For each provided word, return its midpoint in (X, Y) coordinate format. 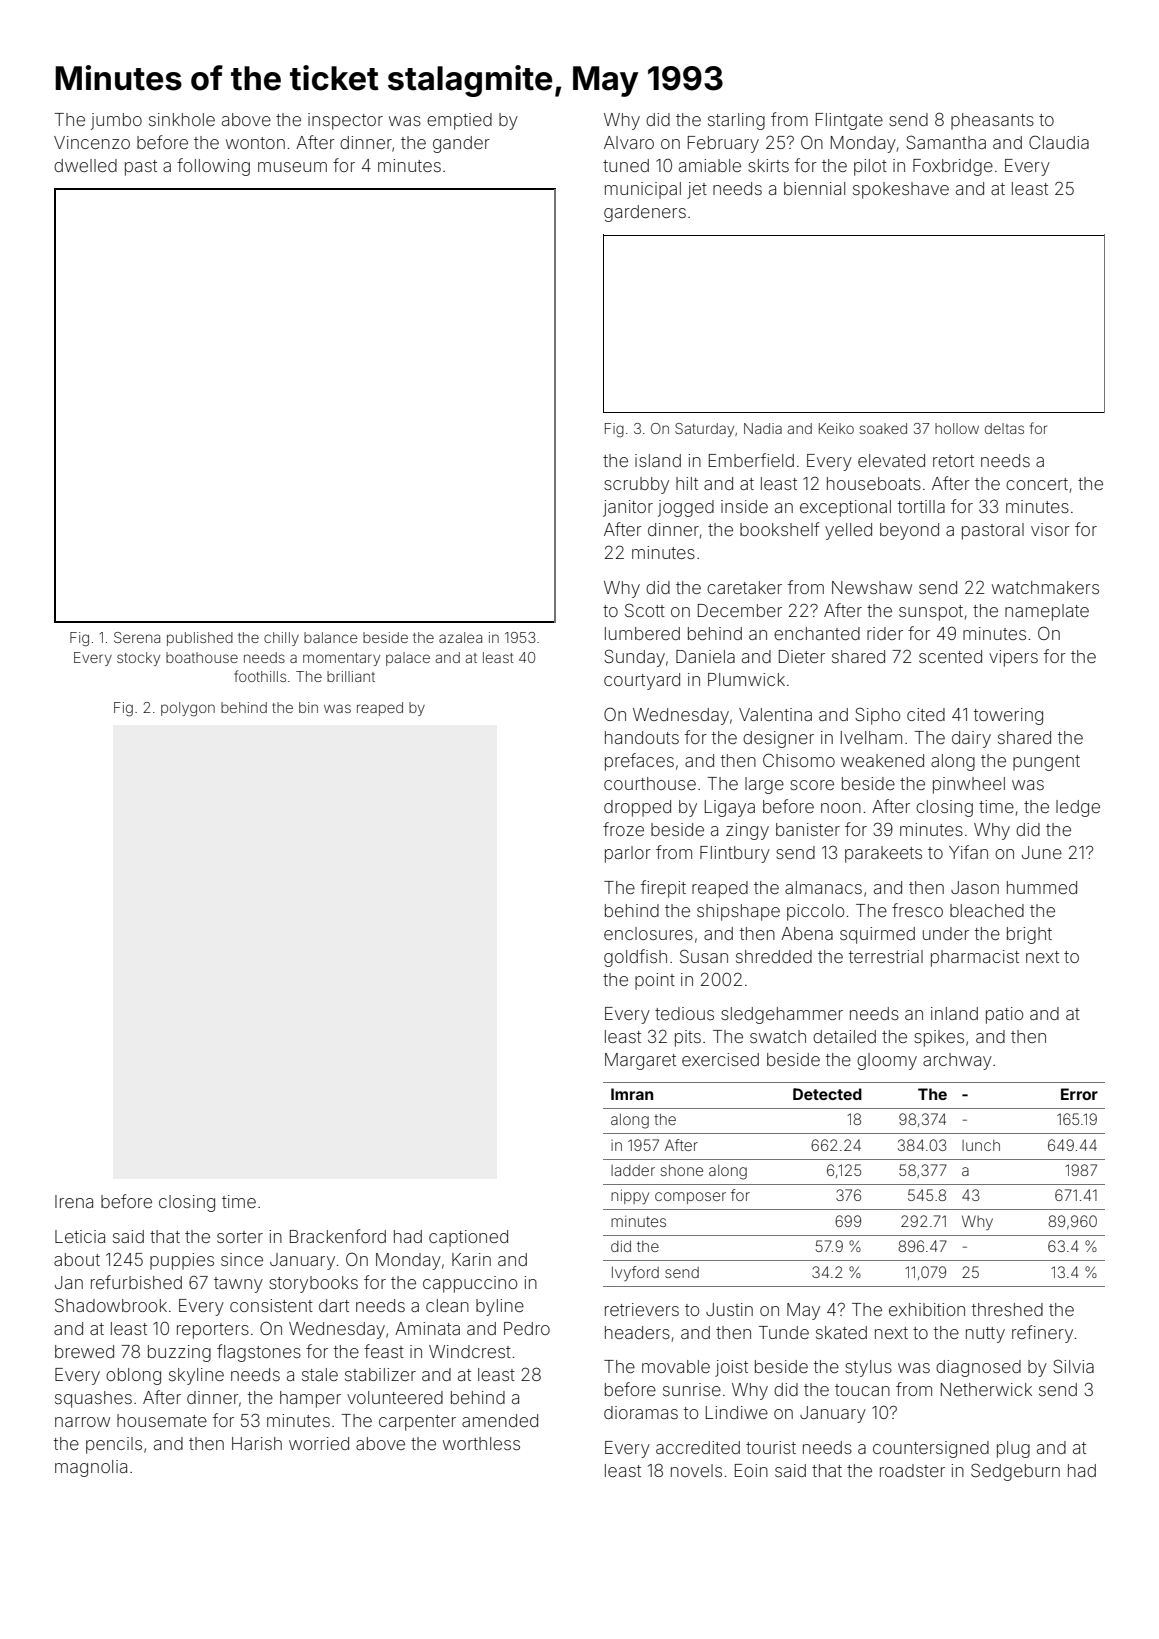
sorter (240, 1237)
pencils (114, 1445)
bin (308, 707)
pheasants (992, 121)
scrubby (636, 485)
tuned (626, 165)
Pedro (527, 1328)
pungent (1046, 763)
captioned (468, 1238)
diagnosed (978, 1368)
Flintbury (735, 854)
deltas (1004, 428)
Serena (137, 637)
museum (292, 167)
